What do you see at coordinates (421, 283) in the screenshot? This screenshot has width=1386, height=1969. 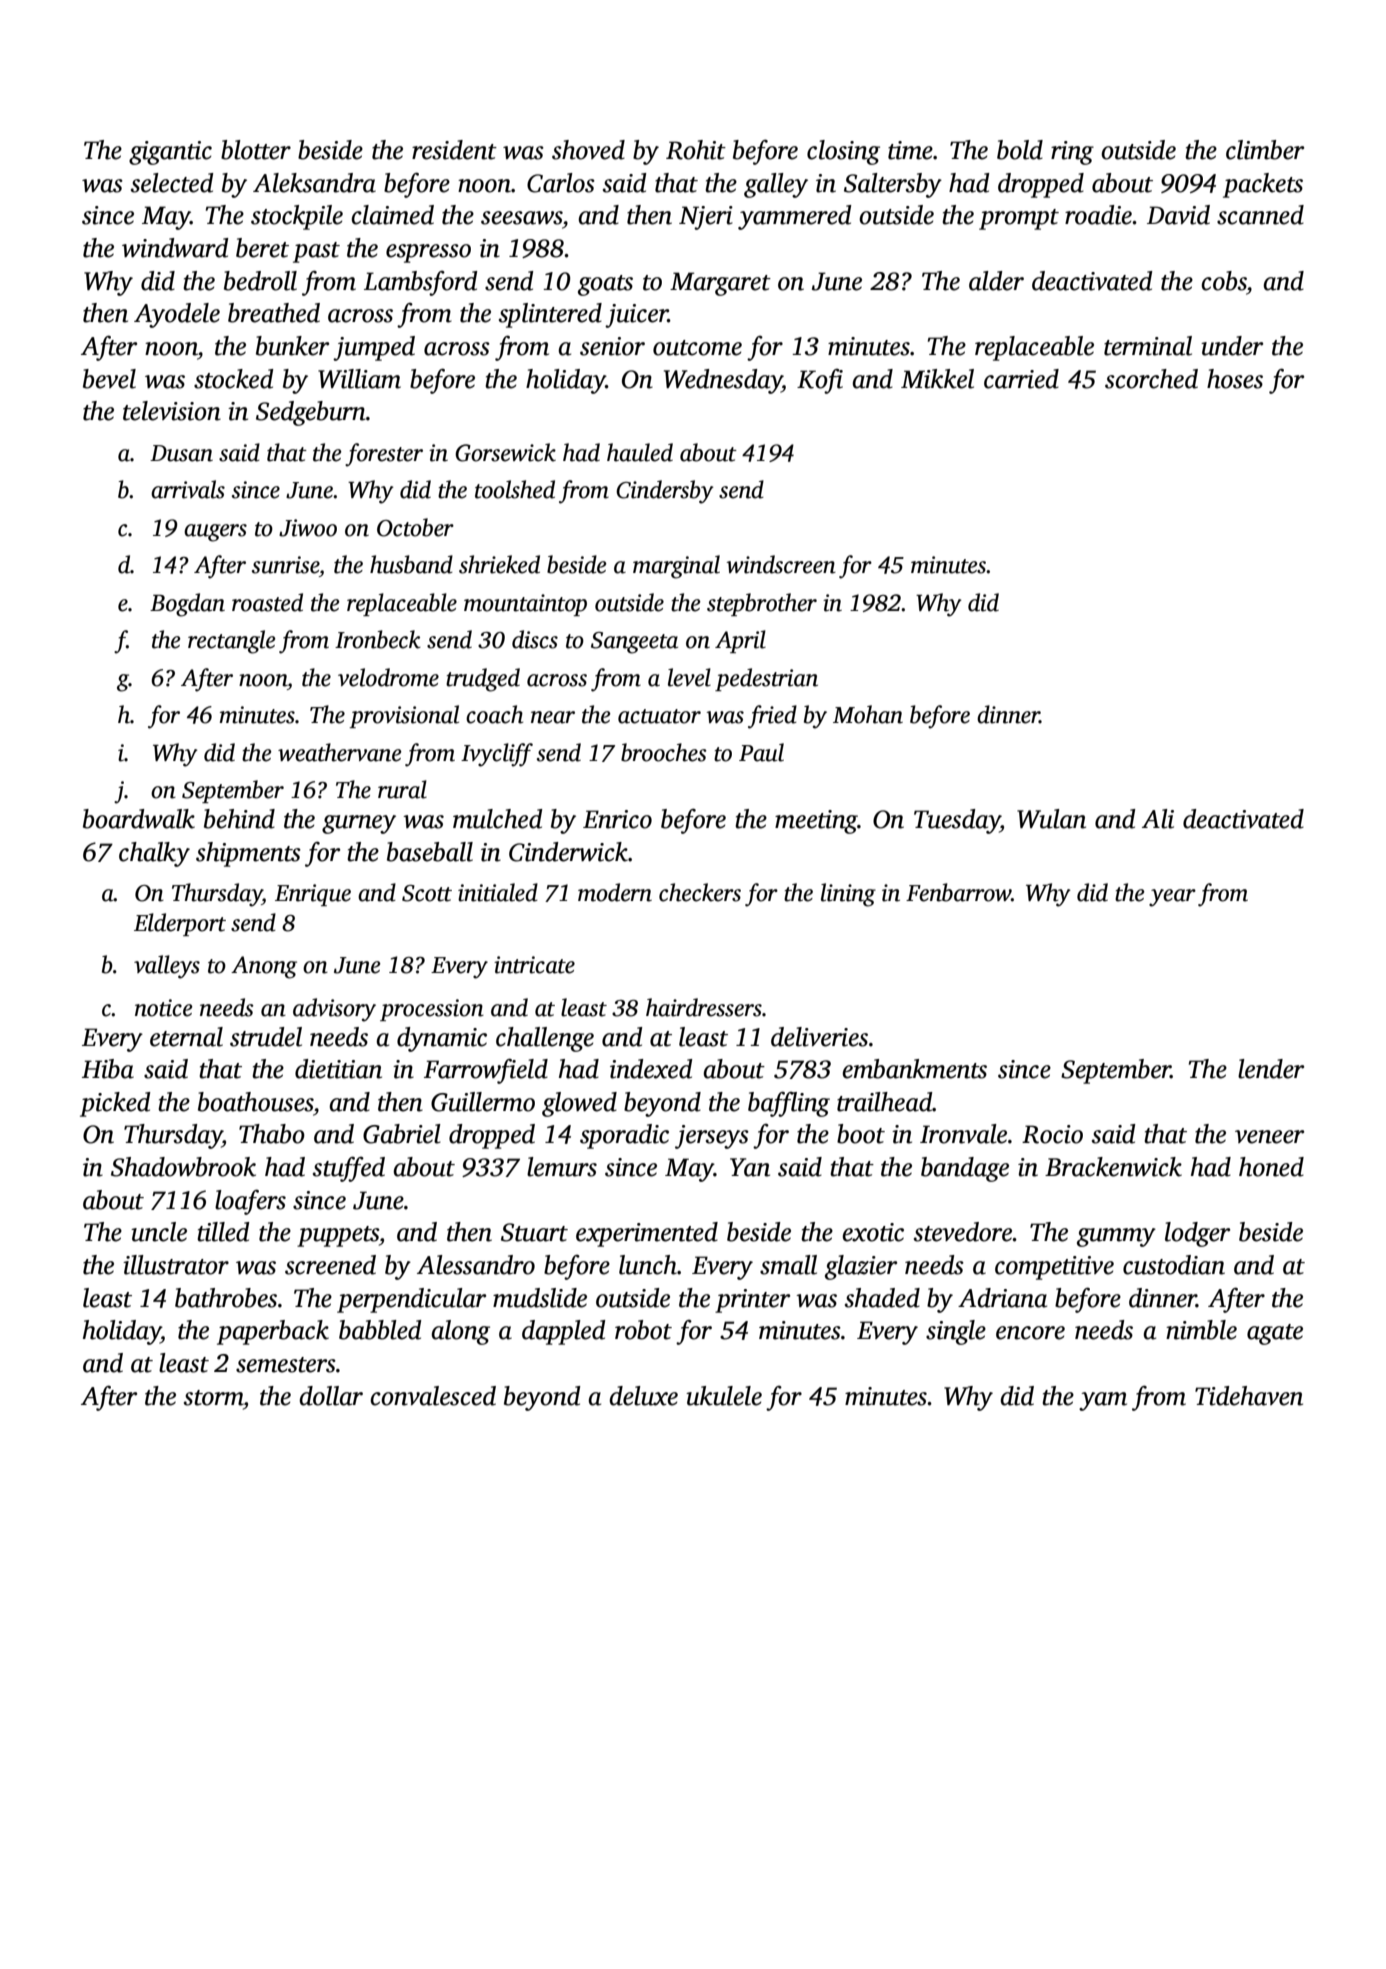 I see `Lambsford` at bounding box center [421, 283].
